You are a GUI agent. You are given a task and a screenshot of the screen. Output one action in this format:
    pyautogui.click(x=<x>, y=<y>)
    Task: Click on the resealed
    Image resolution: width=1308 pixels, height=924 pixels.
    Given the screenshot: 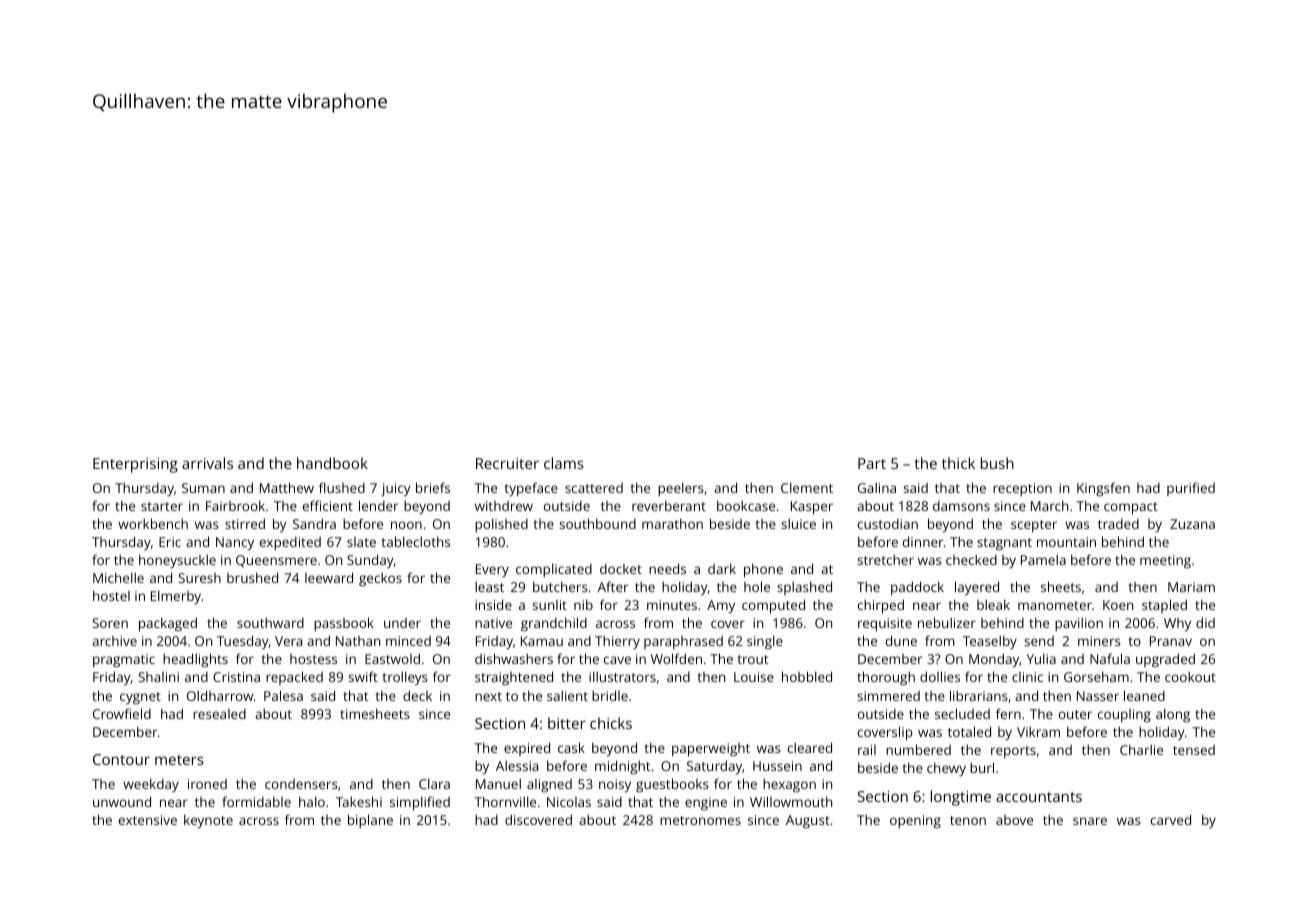 What is the action you would take?
    pyautogui.click(x=219, y=714)
